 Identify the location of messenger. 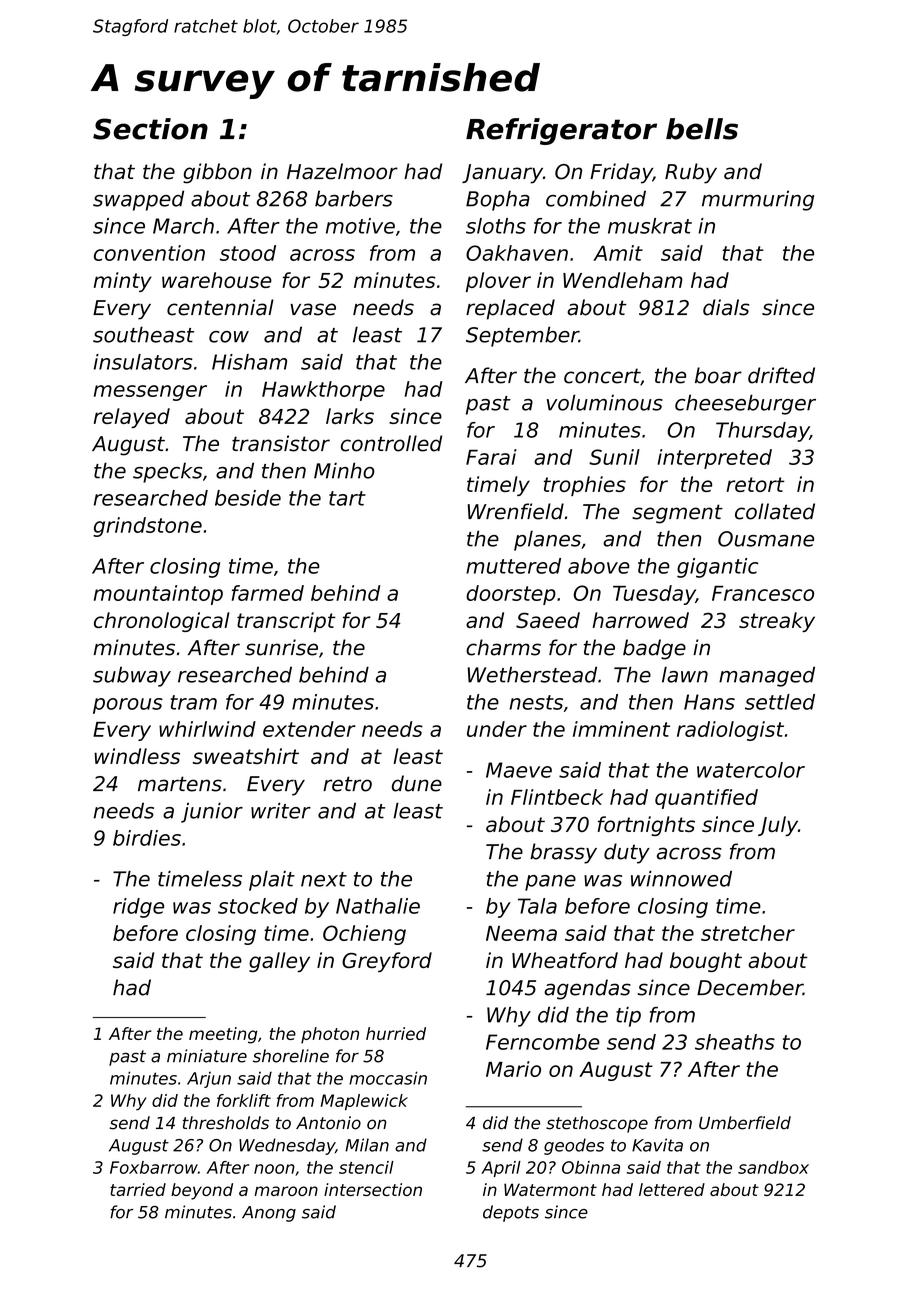
(150, 393).
